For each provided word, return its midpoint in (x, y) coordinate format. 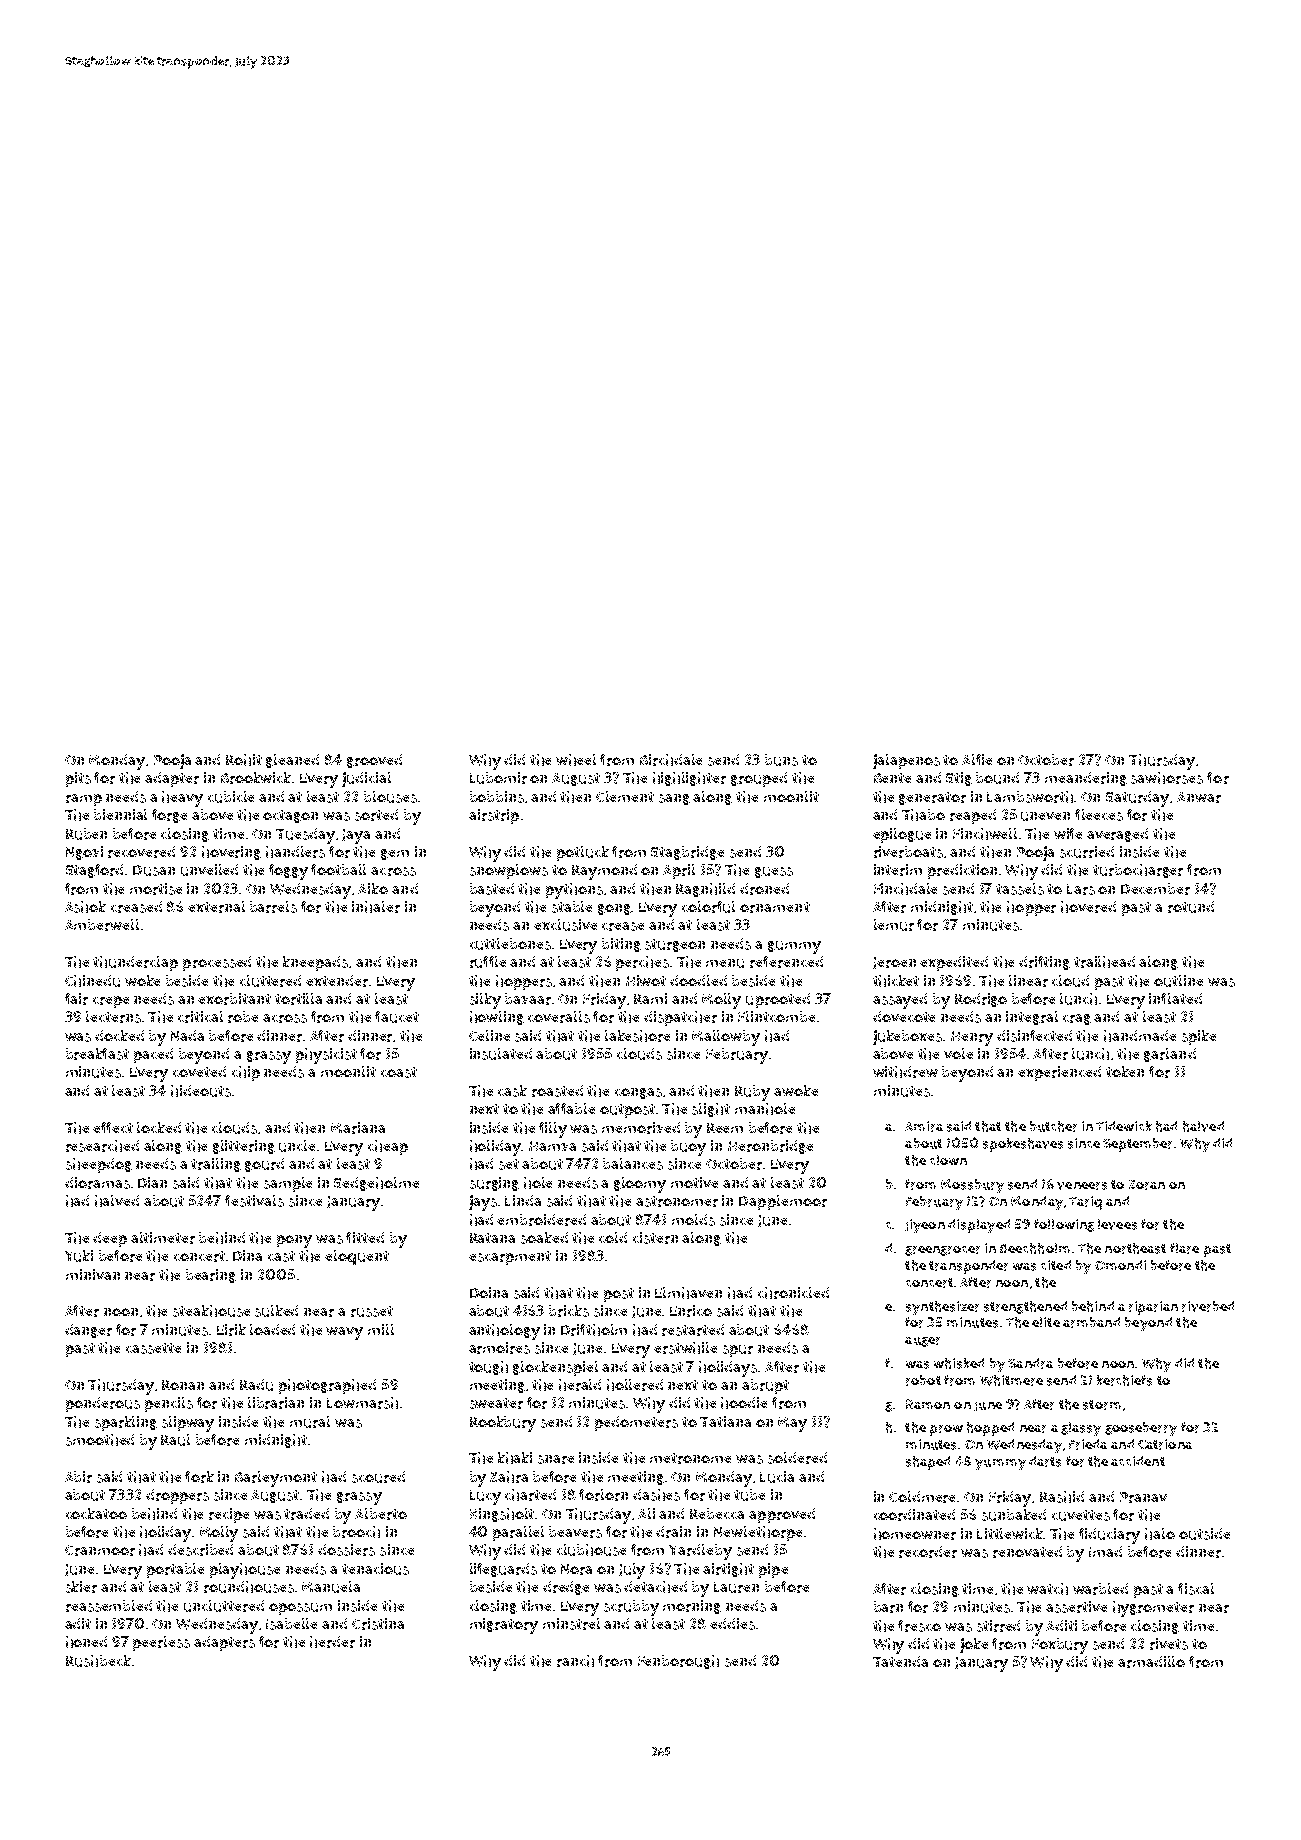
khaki (515, 1458)
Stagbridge (687, 853)
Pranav (1143, 1497)
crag (1077, 1019)
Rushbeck (98, 1661)
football (338, 869)
